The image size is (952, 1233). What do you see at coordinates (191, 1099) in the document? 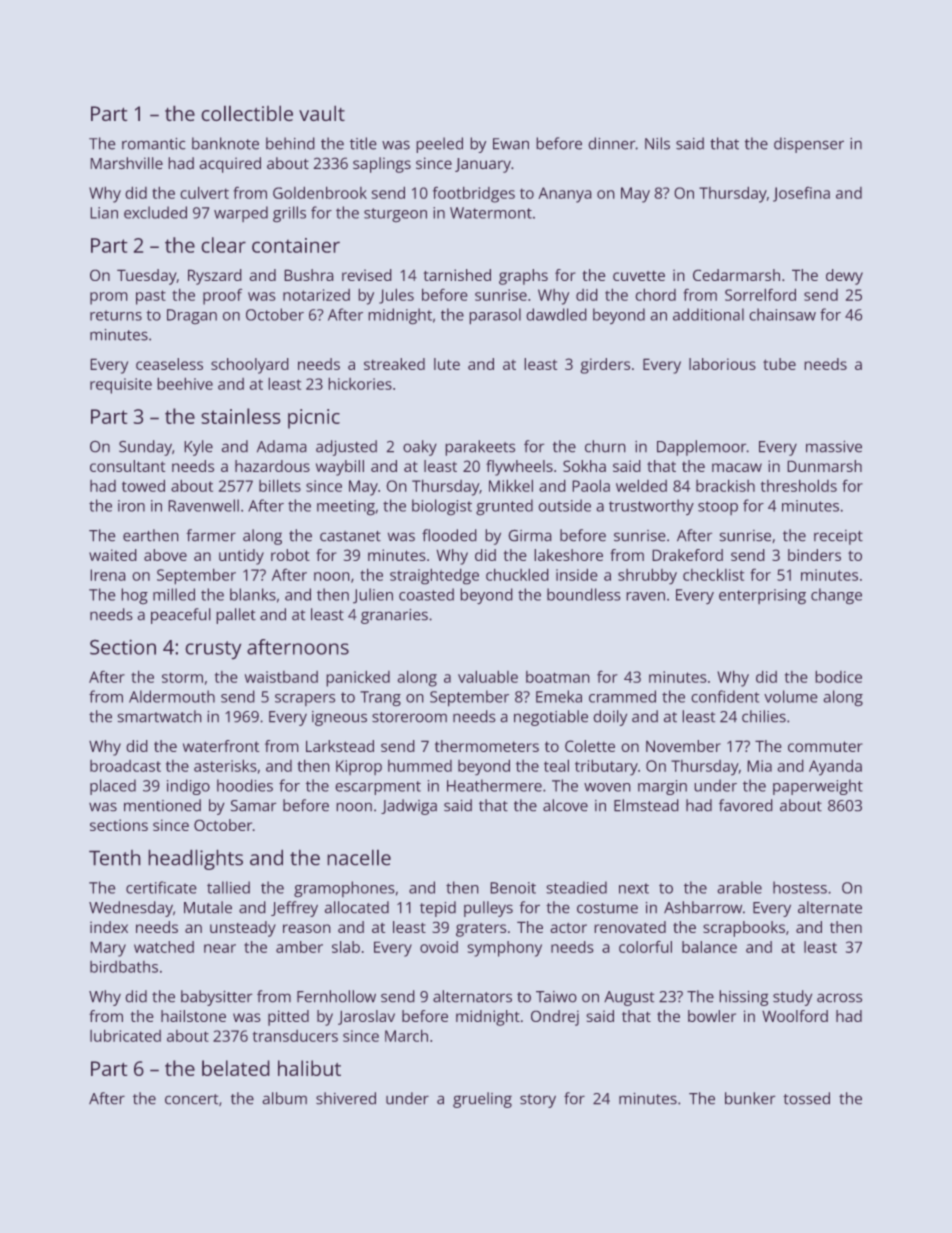
I see `concert` at bounding box center [191, 1099].
